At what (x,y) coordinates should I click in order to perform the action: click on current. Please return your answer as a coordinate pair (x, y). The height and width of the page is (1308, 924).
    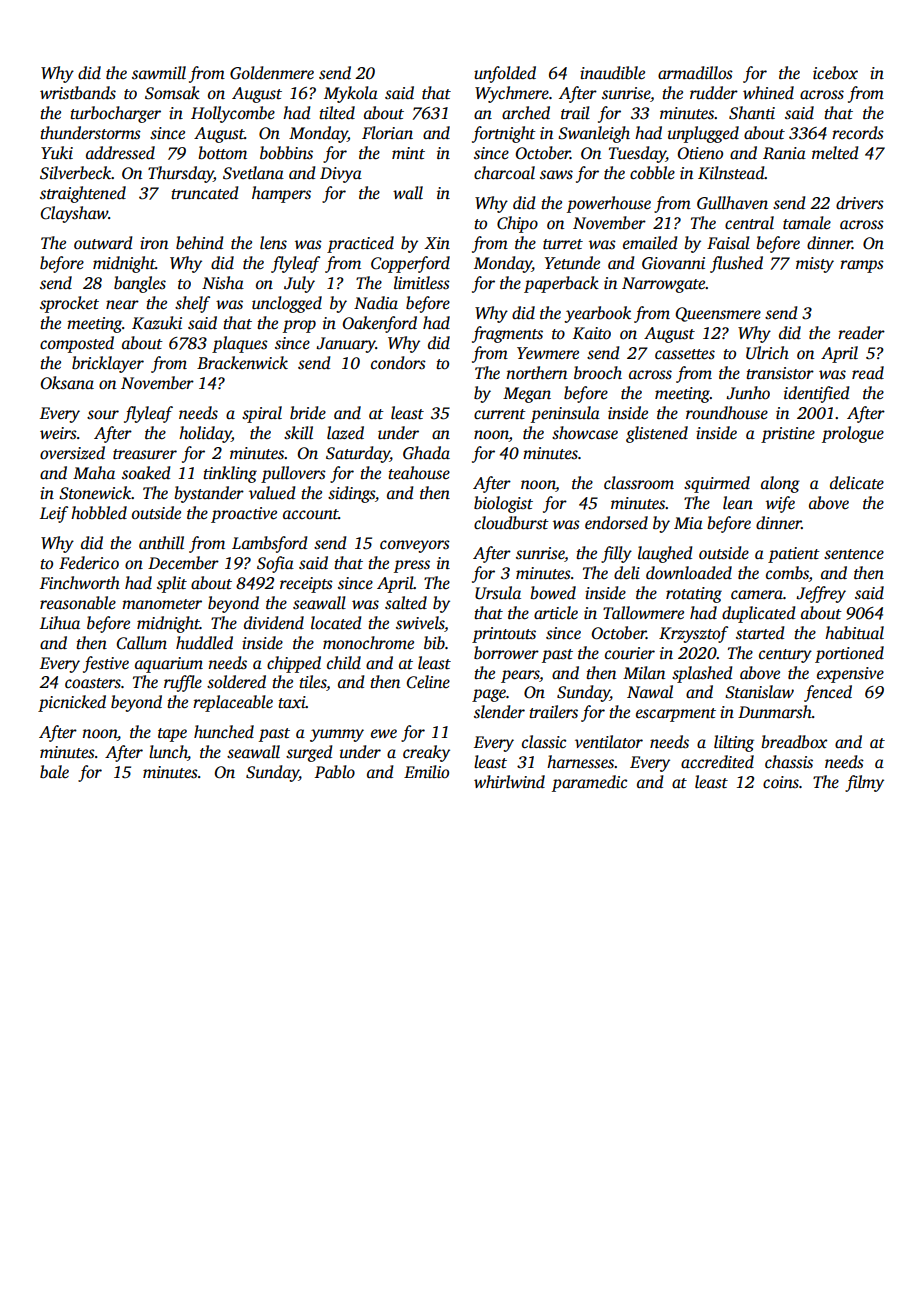
    Looking at the image, I should click on (500, 414).
